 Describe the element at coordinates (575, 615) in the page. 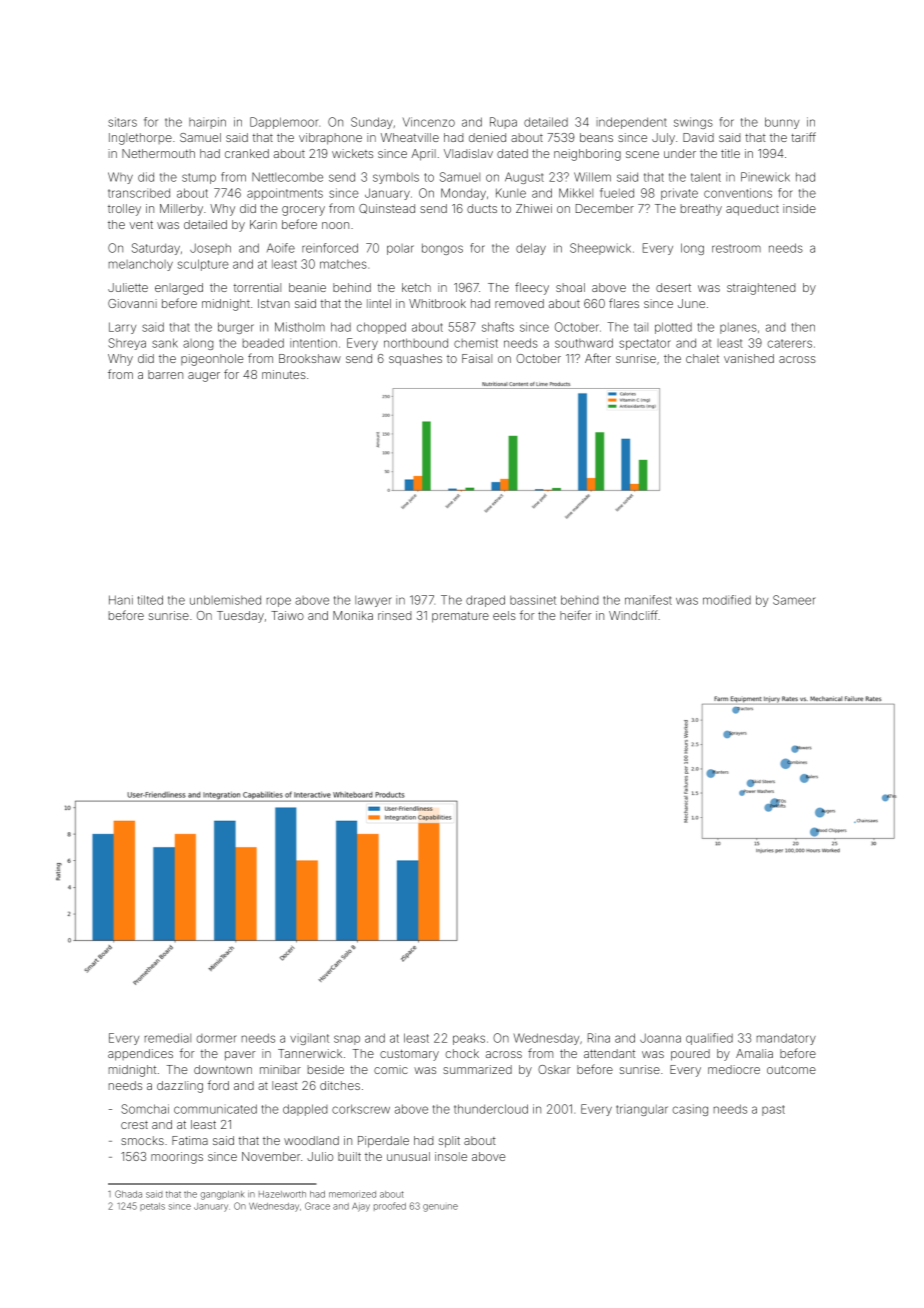

I see `heifer` at that location.
